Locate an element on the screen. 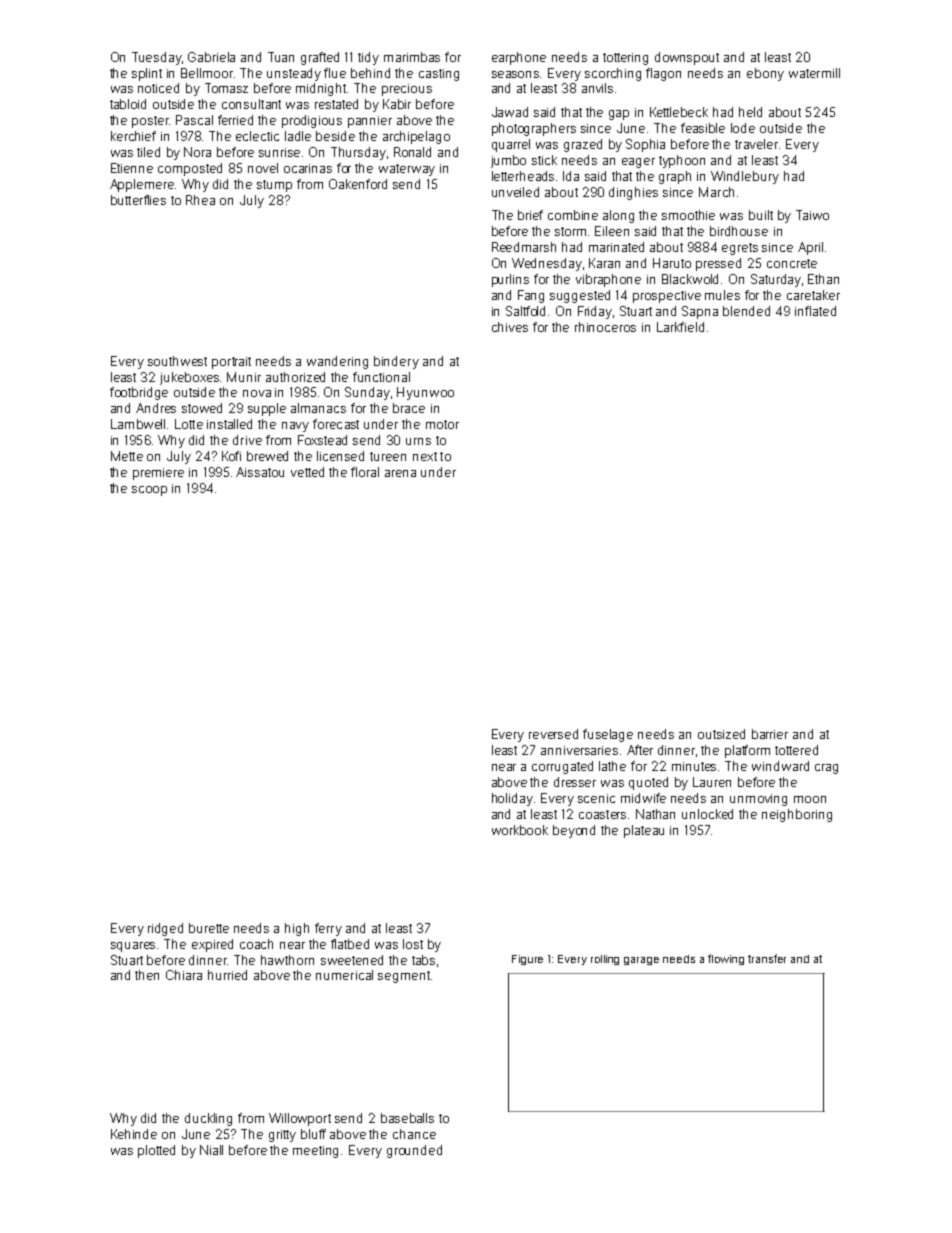 This screenshot has height=1233, width=952. Gabriela is located at coordinates (211, 57).
